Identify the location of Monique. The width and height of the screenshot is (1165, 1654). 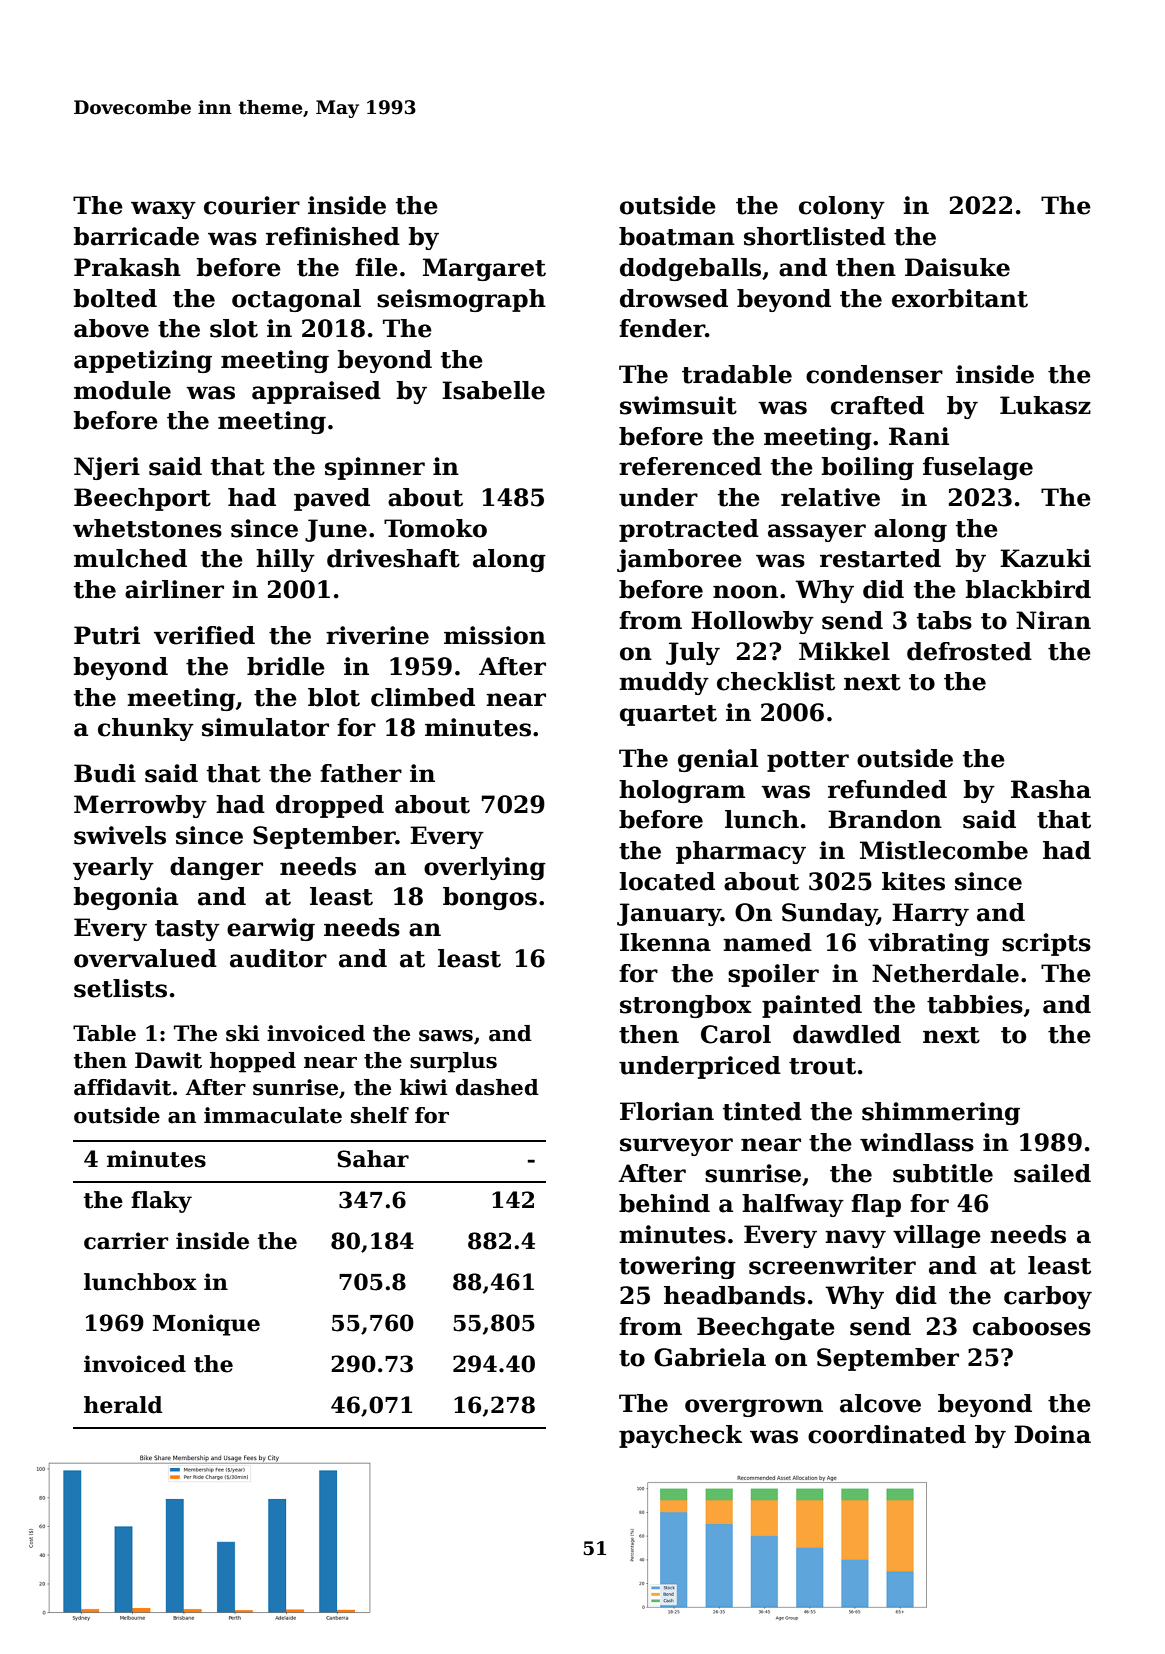
(206, 1325).
